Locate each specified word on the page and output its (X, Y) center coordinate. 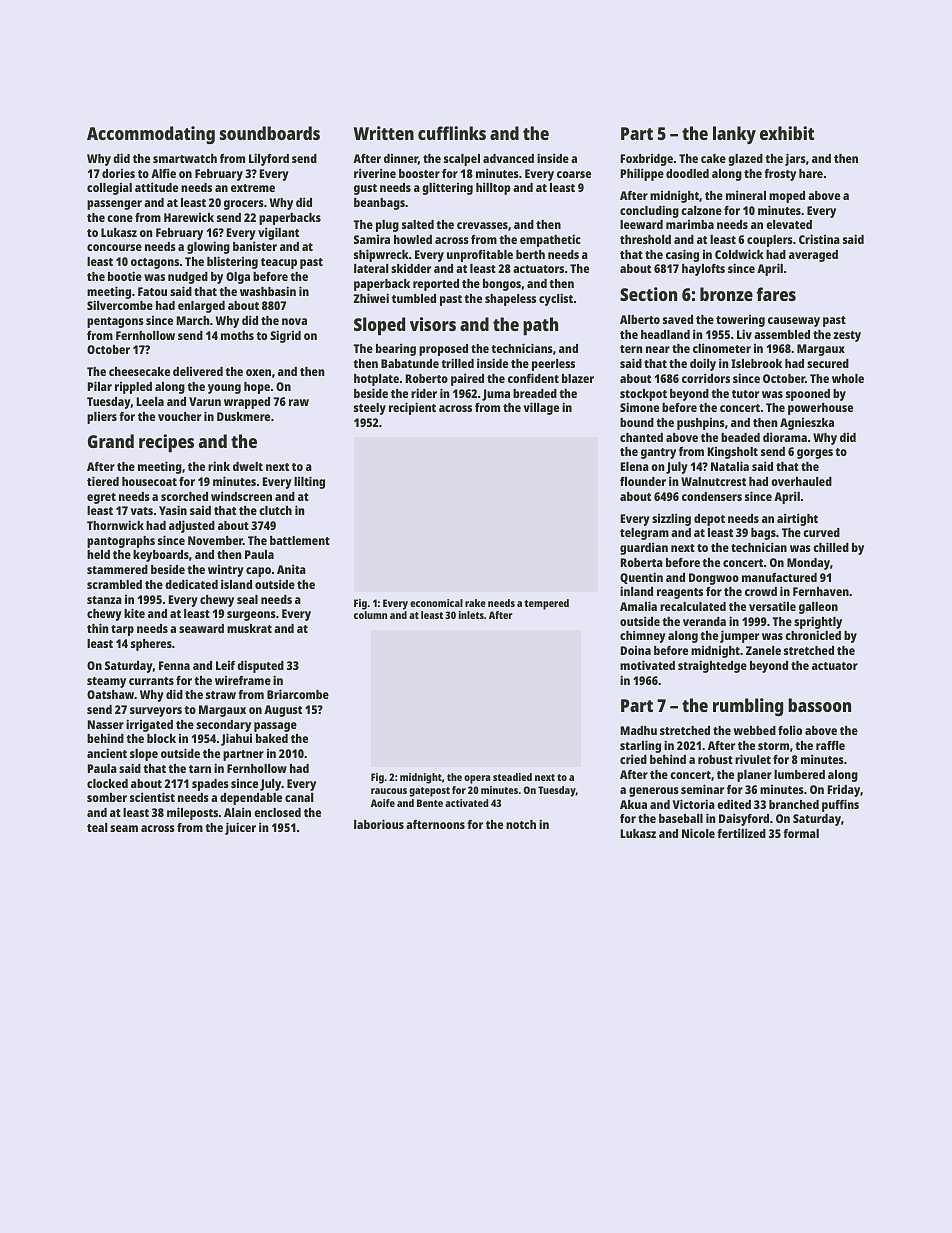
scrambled (114, 584)
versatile (772, 606)
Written (384, 133)
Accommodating (151, 135)
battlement (300, 540)
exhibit (787, 133)
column (370, 615)
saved (678, 319)
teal (97, 827)
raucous (389, 791)
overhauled (801, 481)
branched (794, 804)
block (161, 738)
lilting (309, 482)
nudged (188, 278)
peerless (553, 365)
